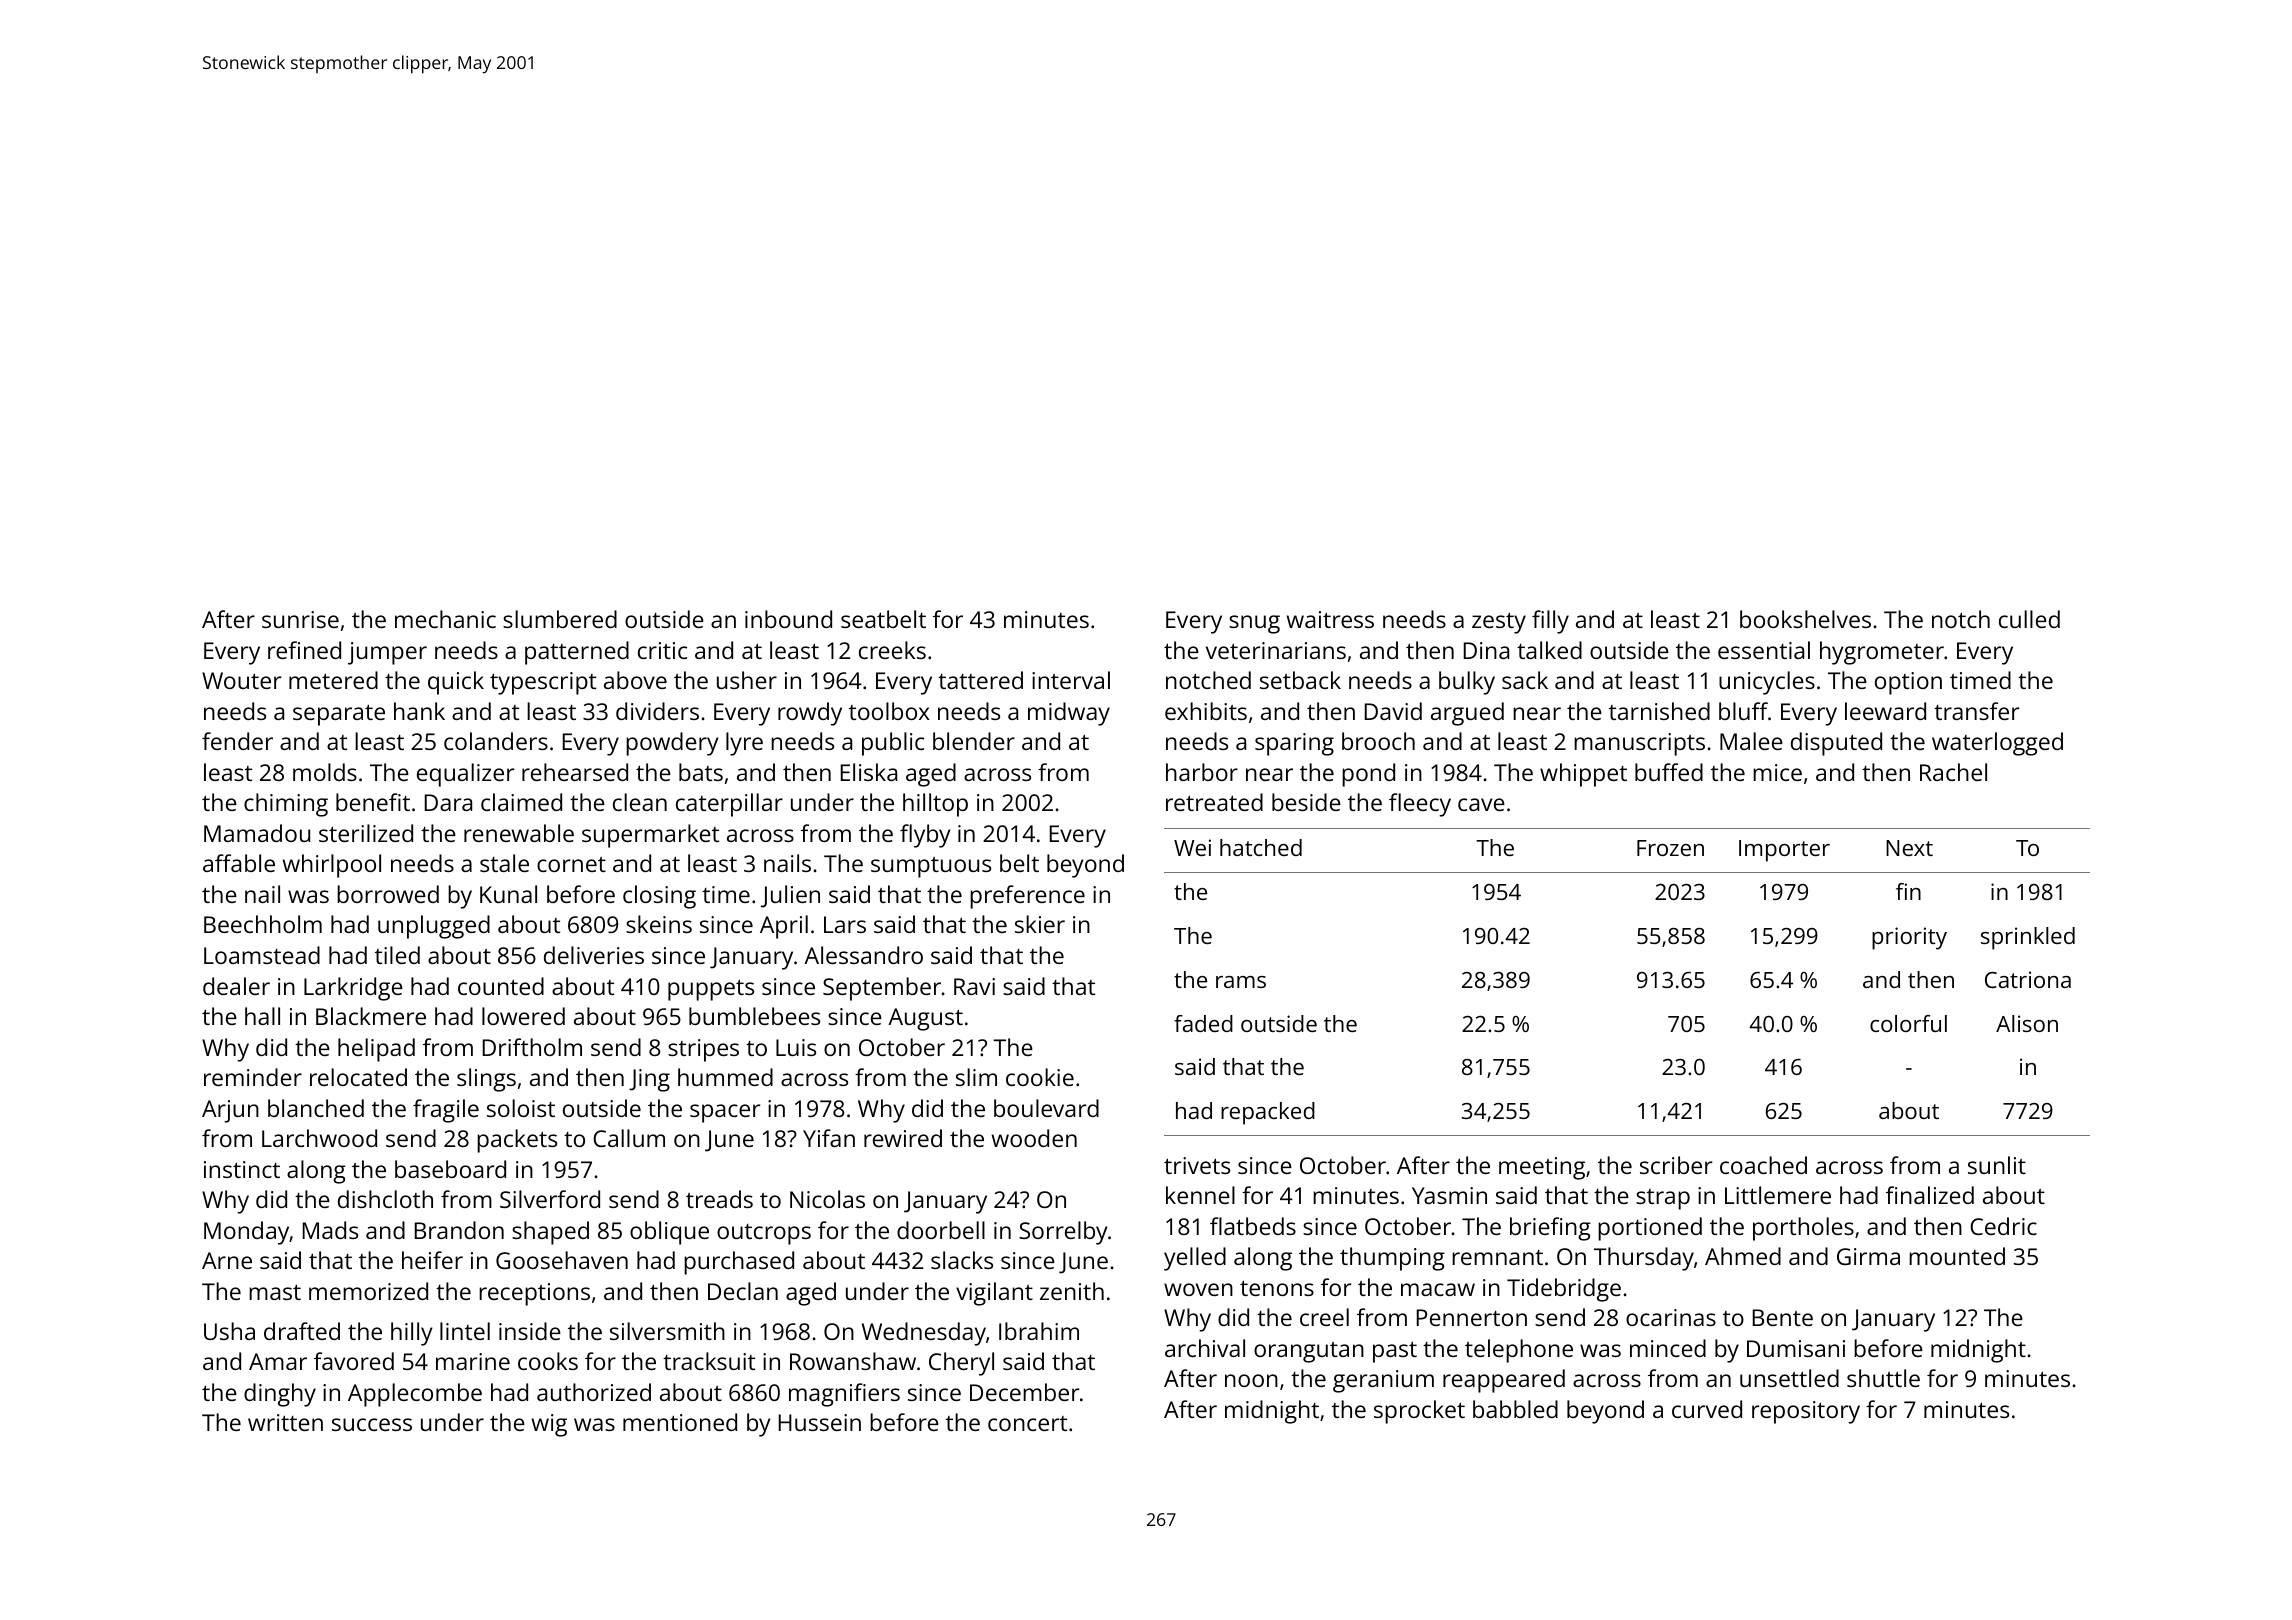 The width and height of the screenshot is (2292, 1620). What do you see at coordinates (1046, 1108) in the screenshot?
I see `boulevard` at bounding box center [1046, 1108].
